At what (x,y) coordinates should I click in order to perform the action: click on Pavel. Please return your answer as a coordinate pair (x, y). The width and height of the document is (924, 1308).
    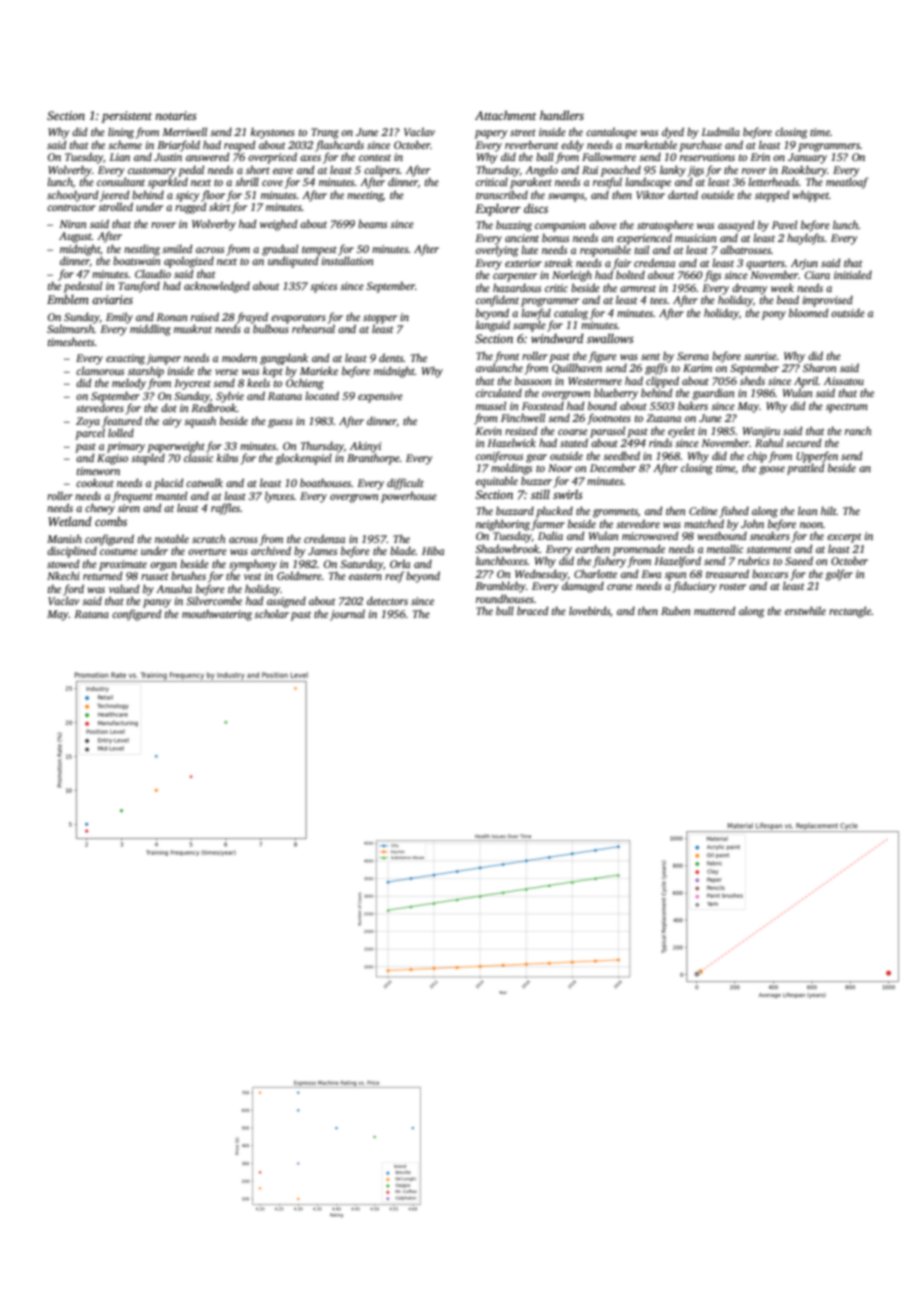
    Looking at the image, I should click on (784, 224).
